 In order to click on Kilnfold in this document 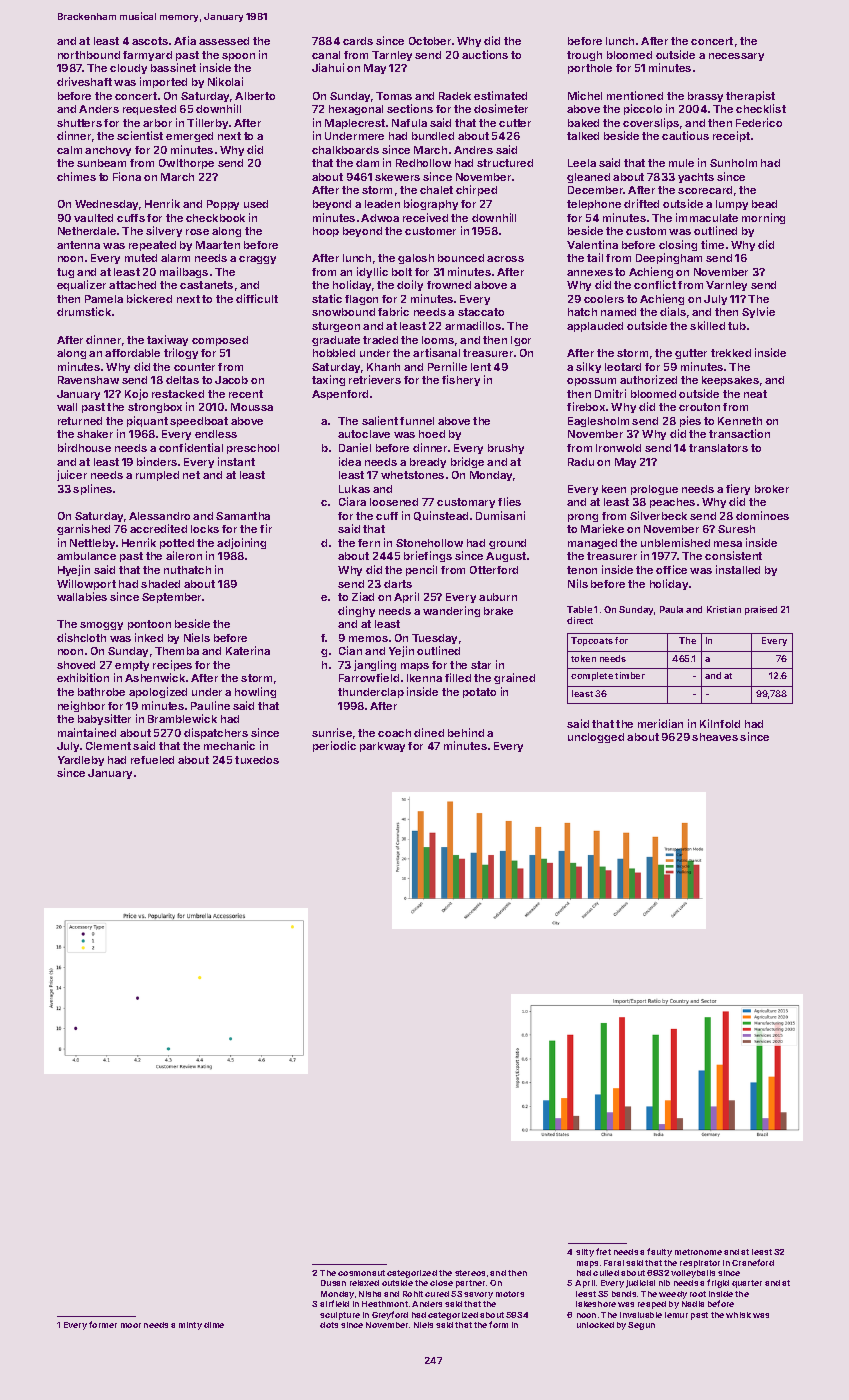, I will do `click(720, 723)`.
